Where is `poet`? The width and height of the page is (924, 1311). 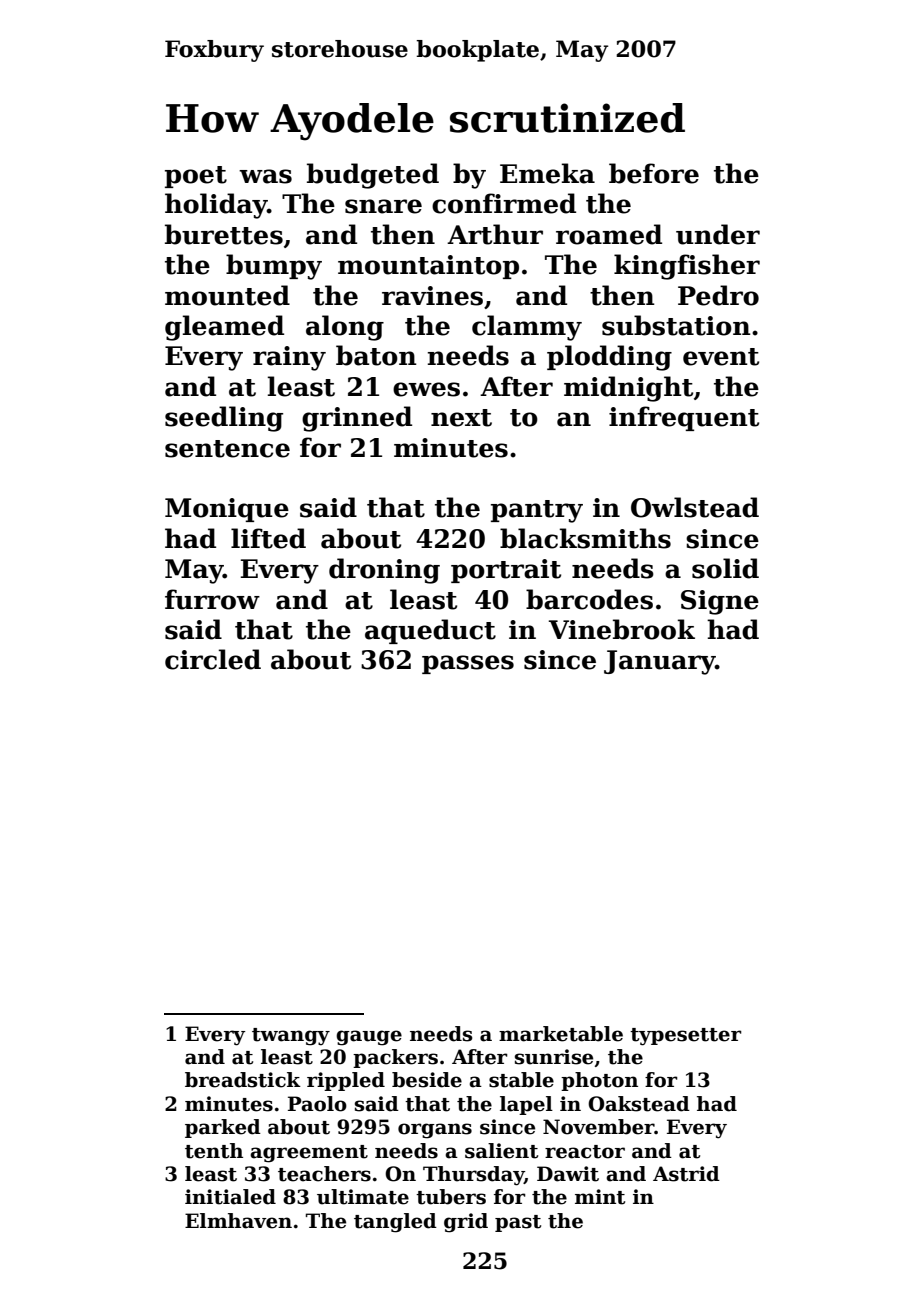 poet is located at coordinates (196, 177).
